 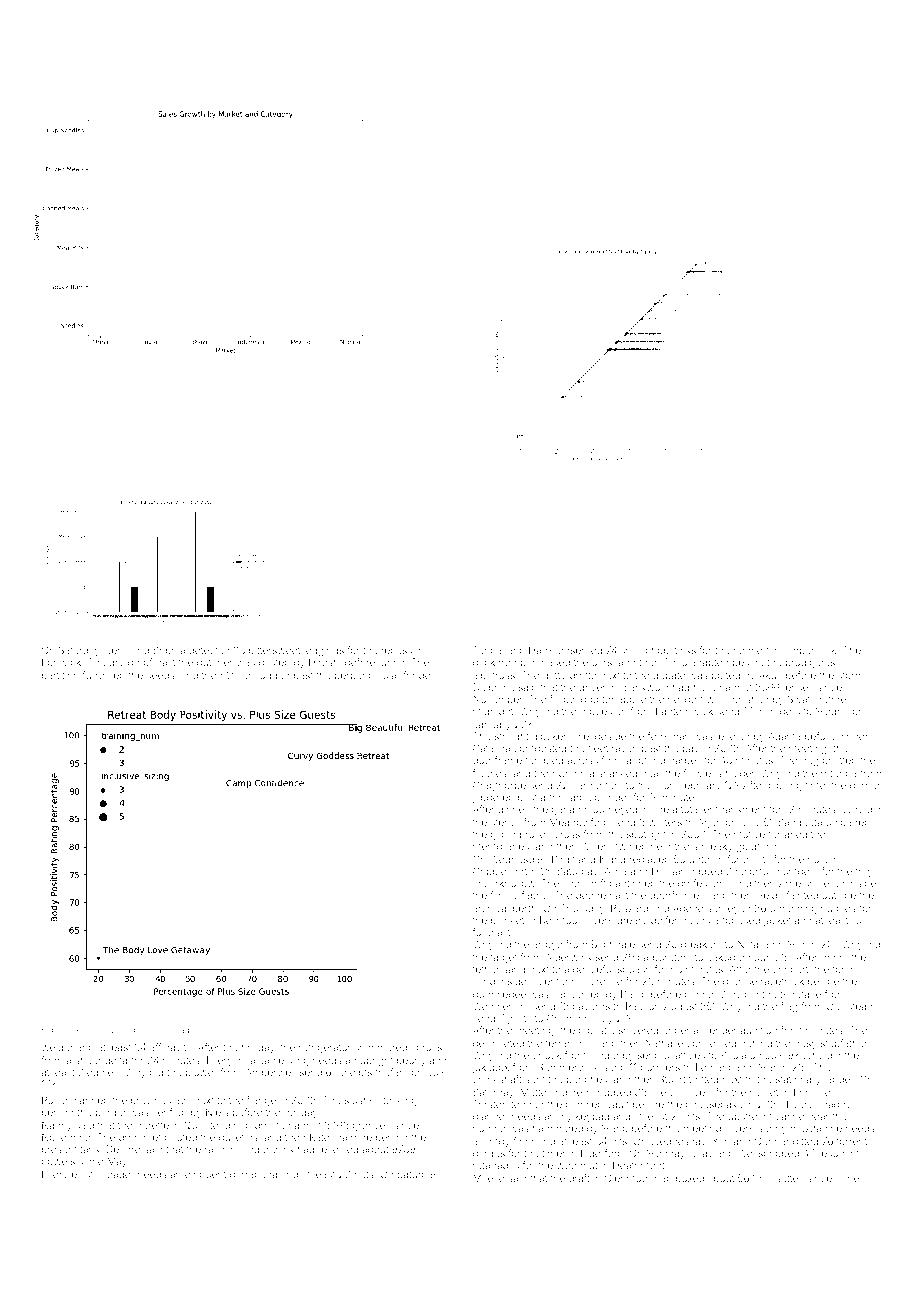 I want to click on Nancy, so click(x=57, y=1126).
